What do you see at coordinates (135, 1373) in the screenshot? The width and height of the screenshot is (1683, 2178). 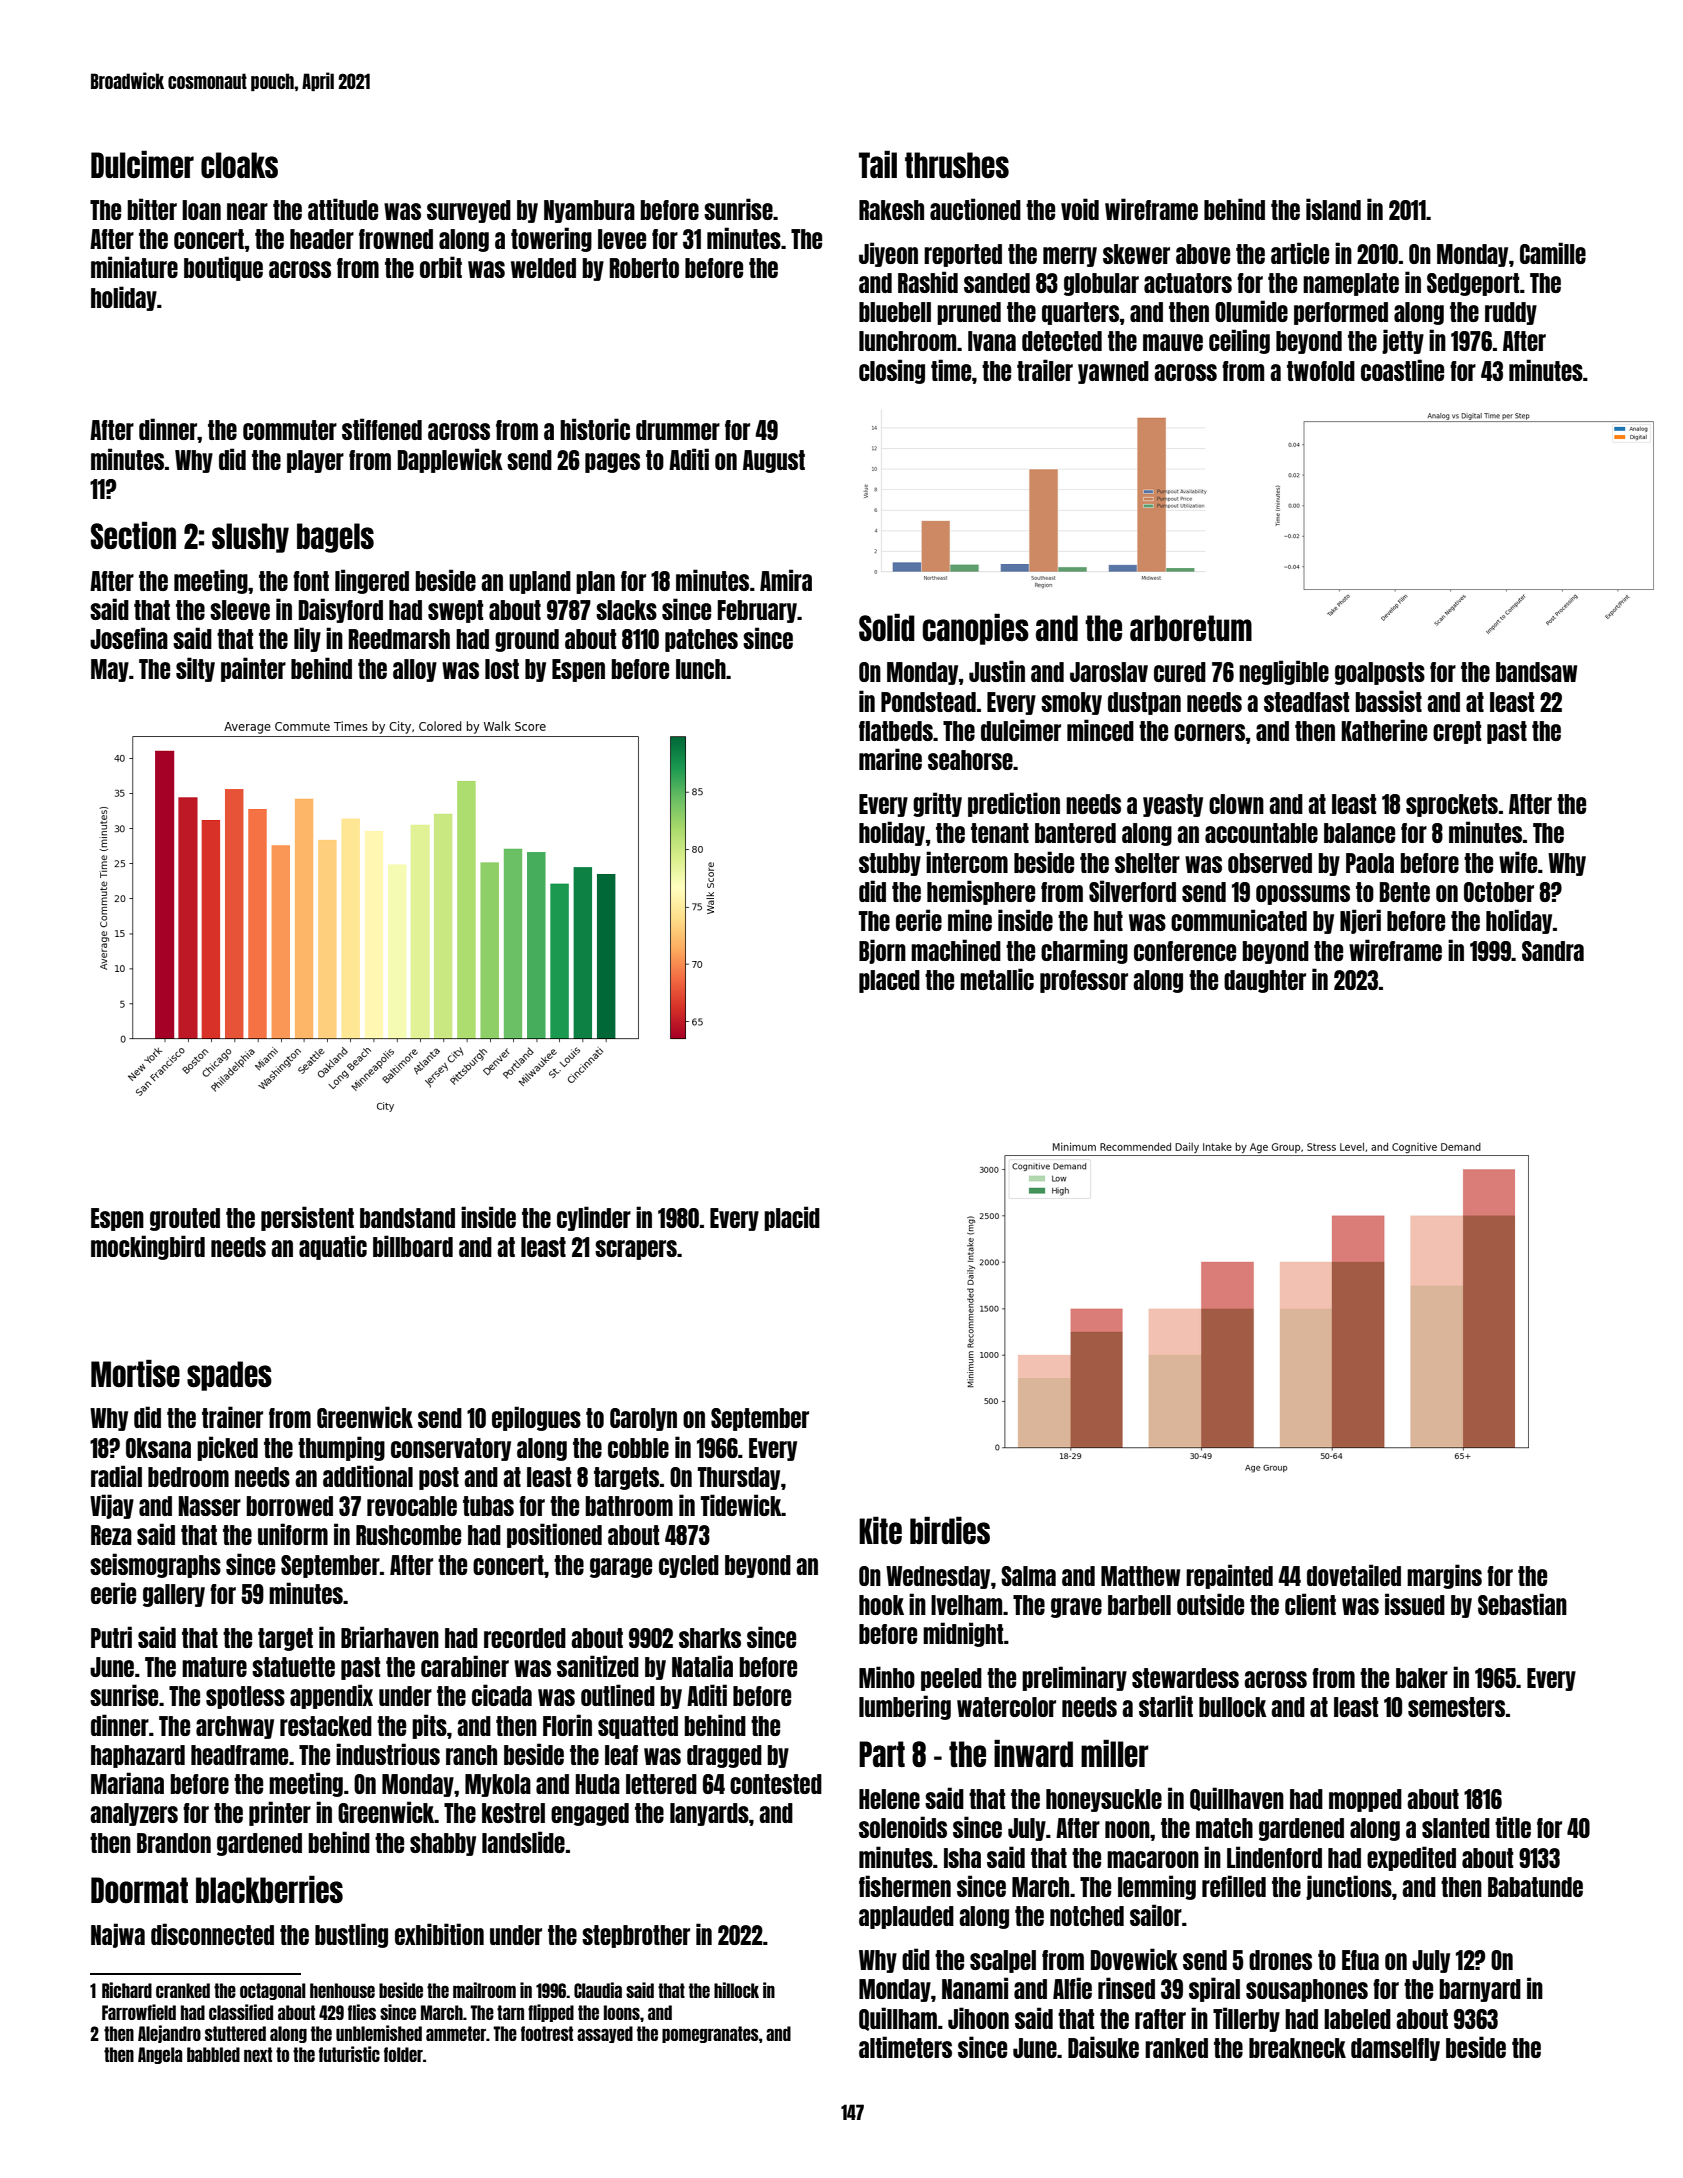 I see `Mortise` at bounding box center [135, 1373].
